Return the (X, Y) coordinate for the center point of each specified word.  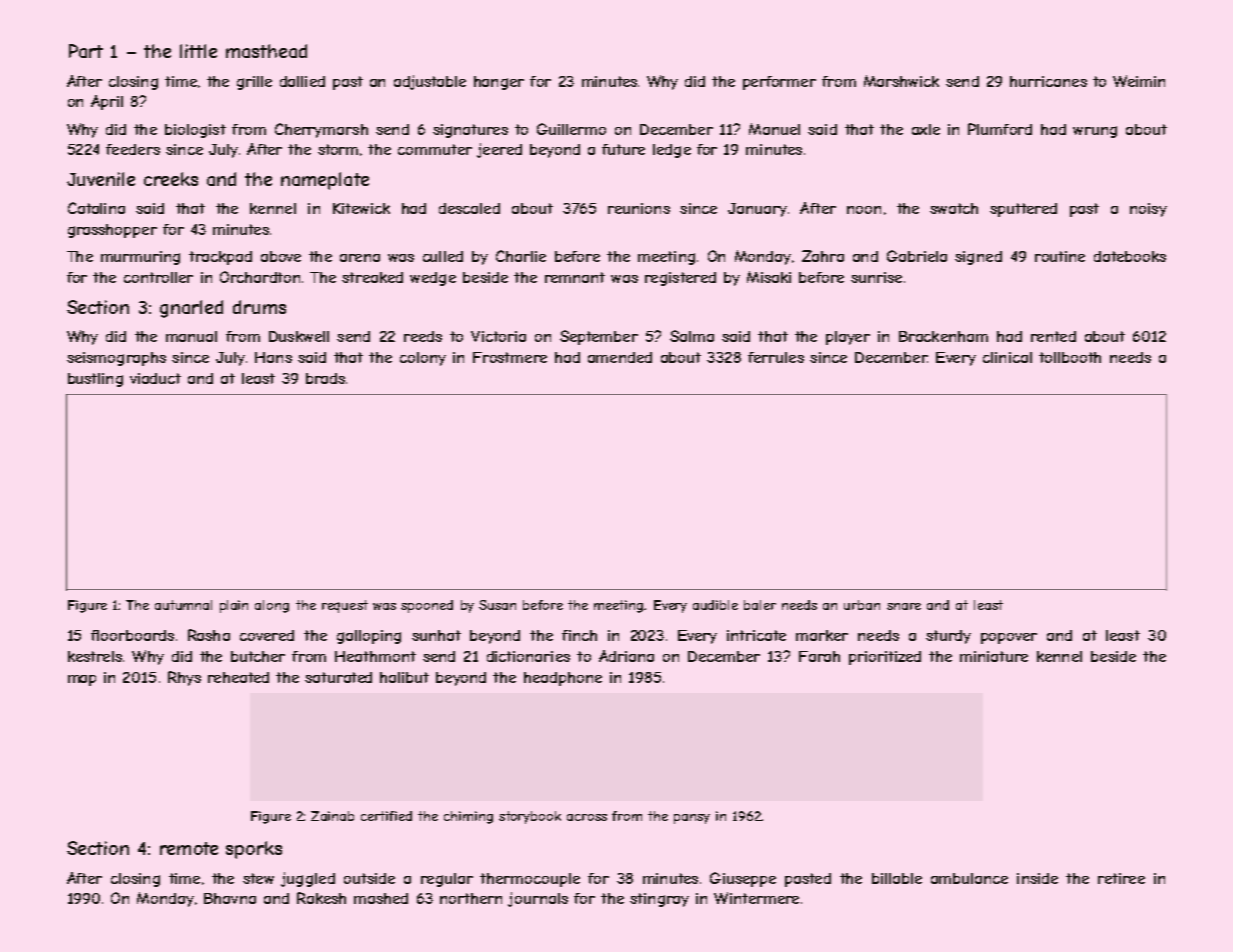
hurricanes (1048, 81)
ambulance (969, 878)
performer (779, 83)
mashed (381, 898)
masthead (266, 51)
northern (471, 898)
